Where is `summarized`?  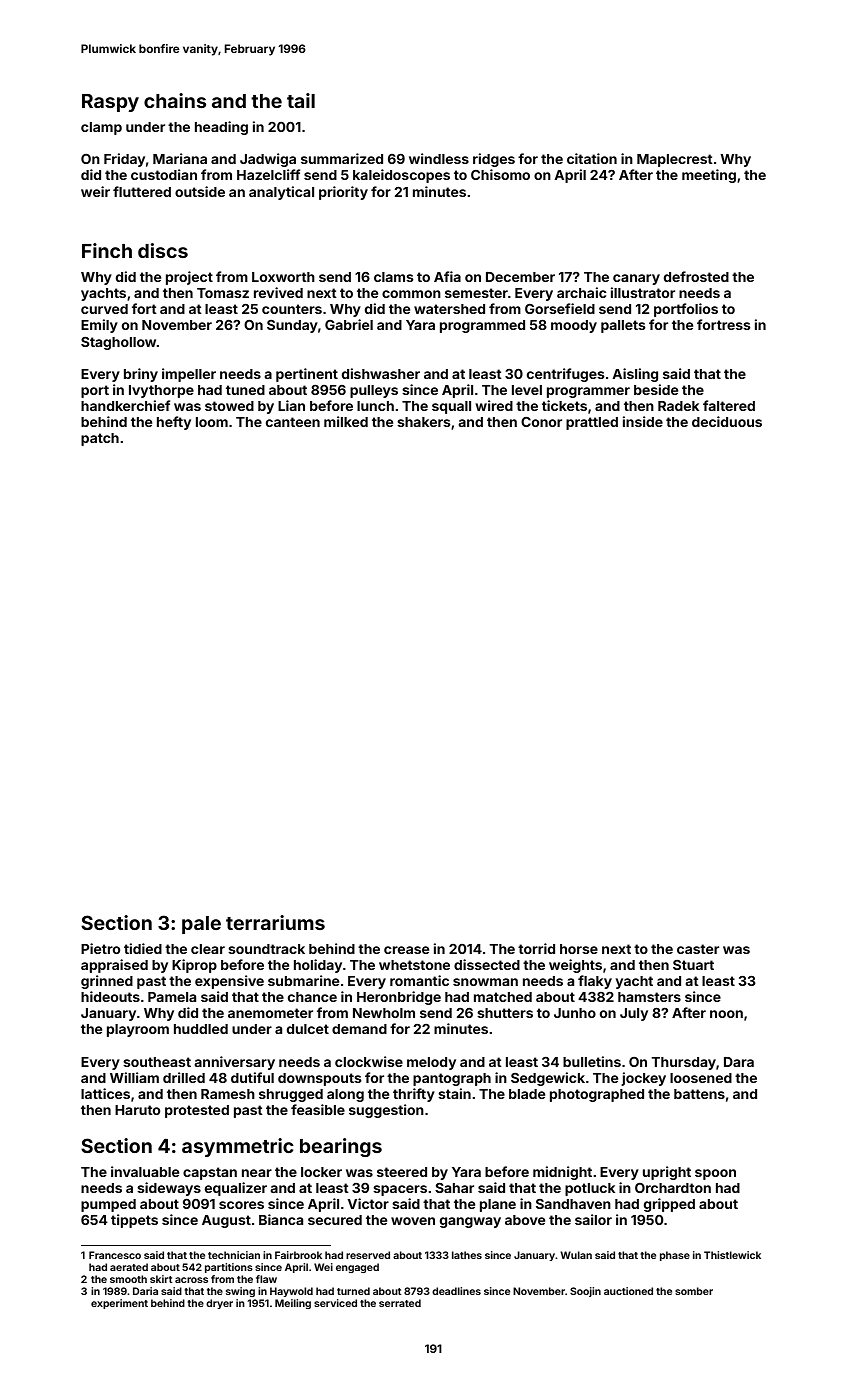 summarized is located at coordinates (342, 158).
